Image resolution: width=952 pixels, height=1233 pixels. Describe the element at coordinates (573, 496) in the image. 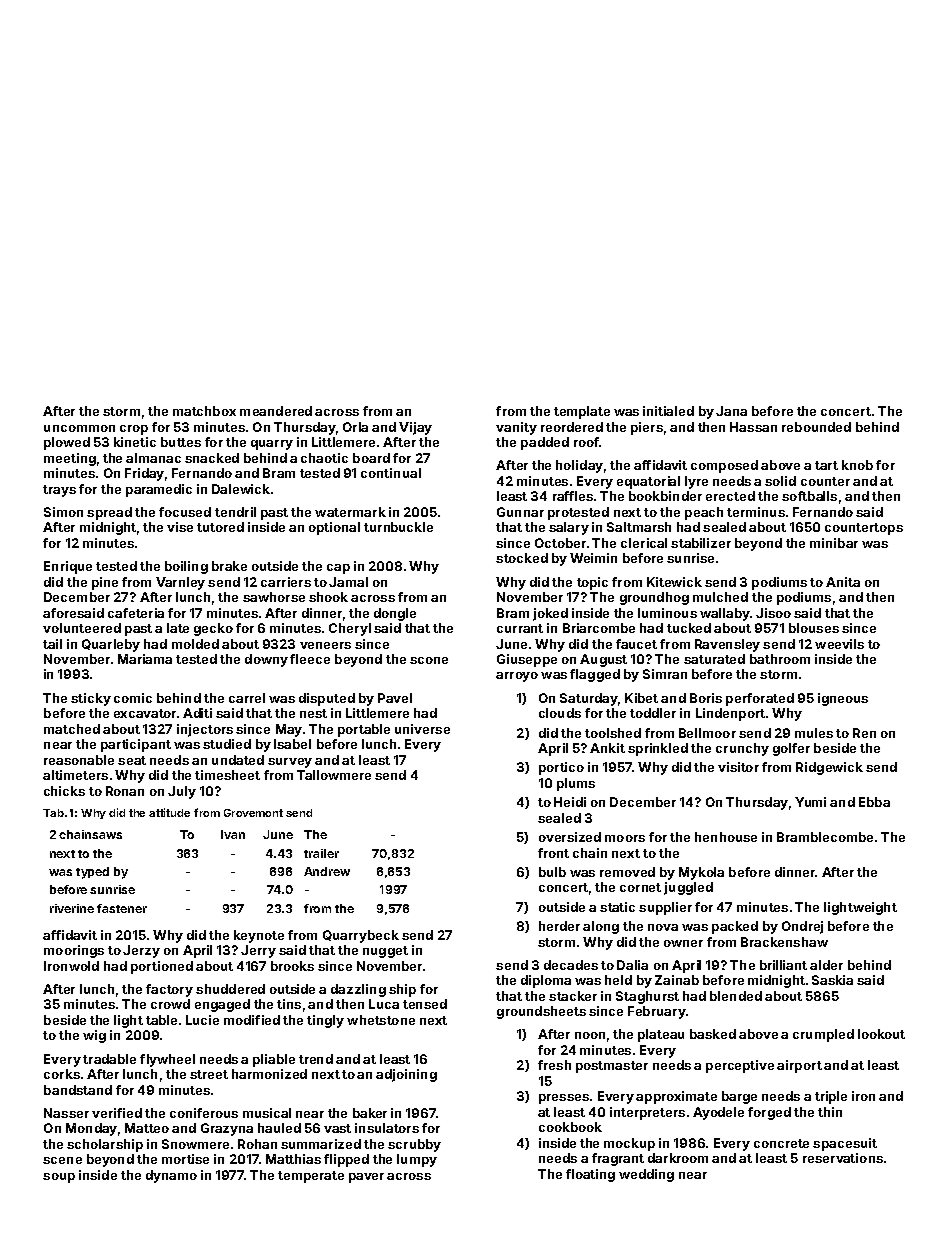

I see `raffles` at that location.
